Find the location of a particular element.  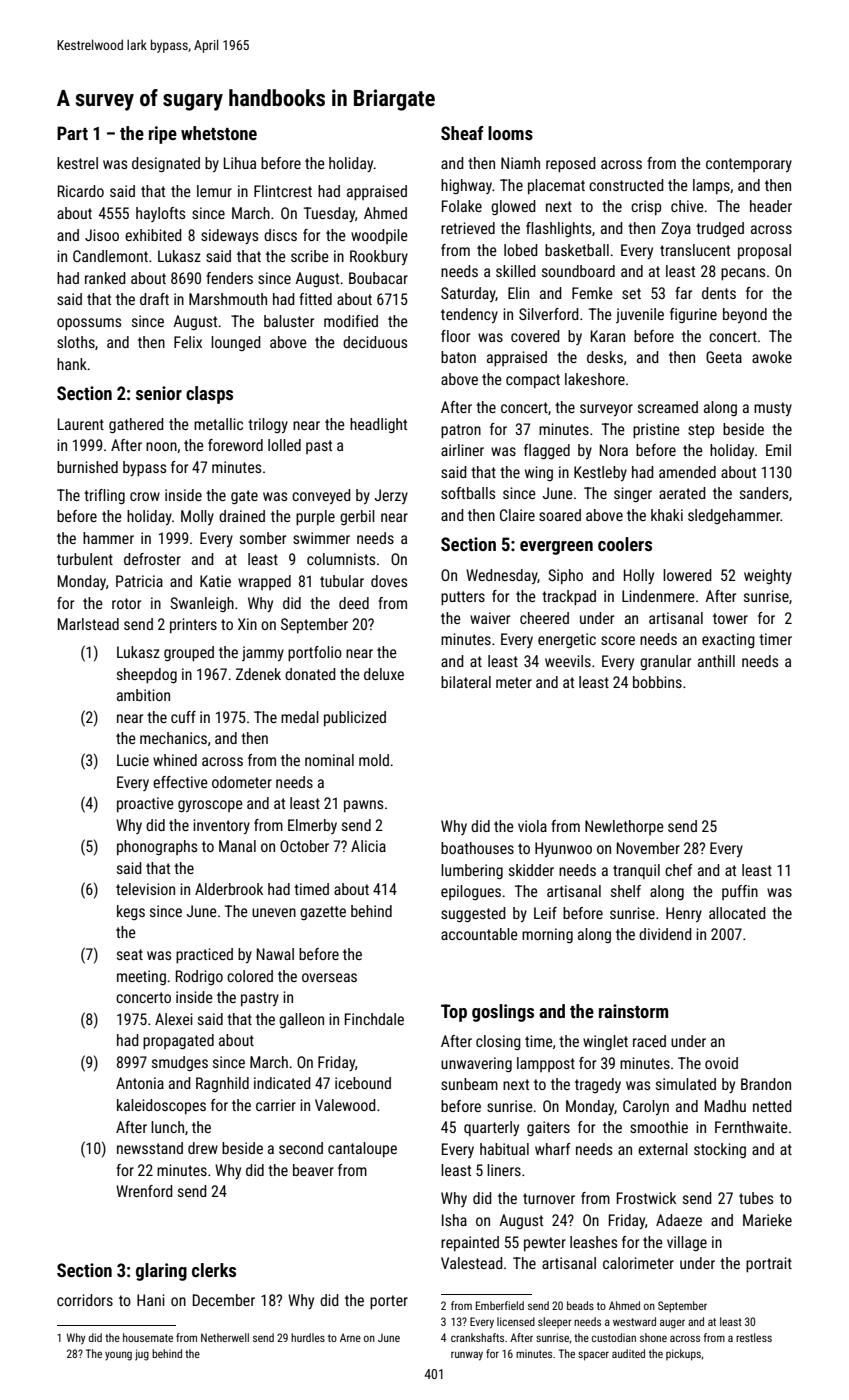

contemporary is located at coordinates (749, 165).
